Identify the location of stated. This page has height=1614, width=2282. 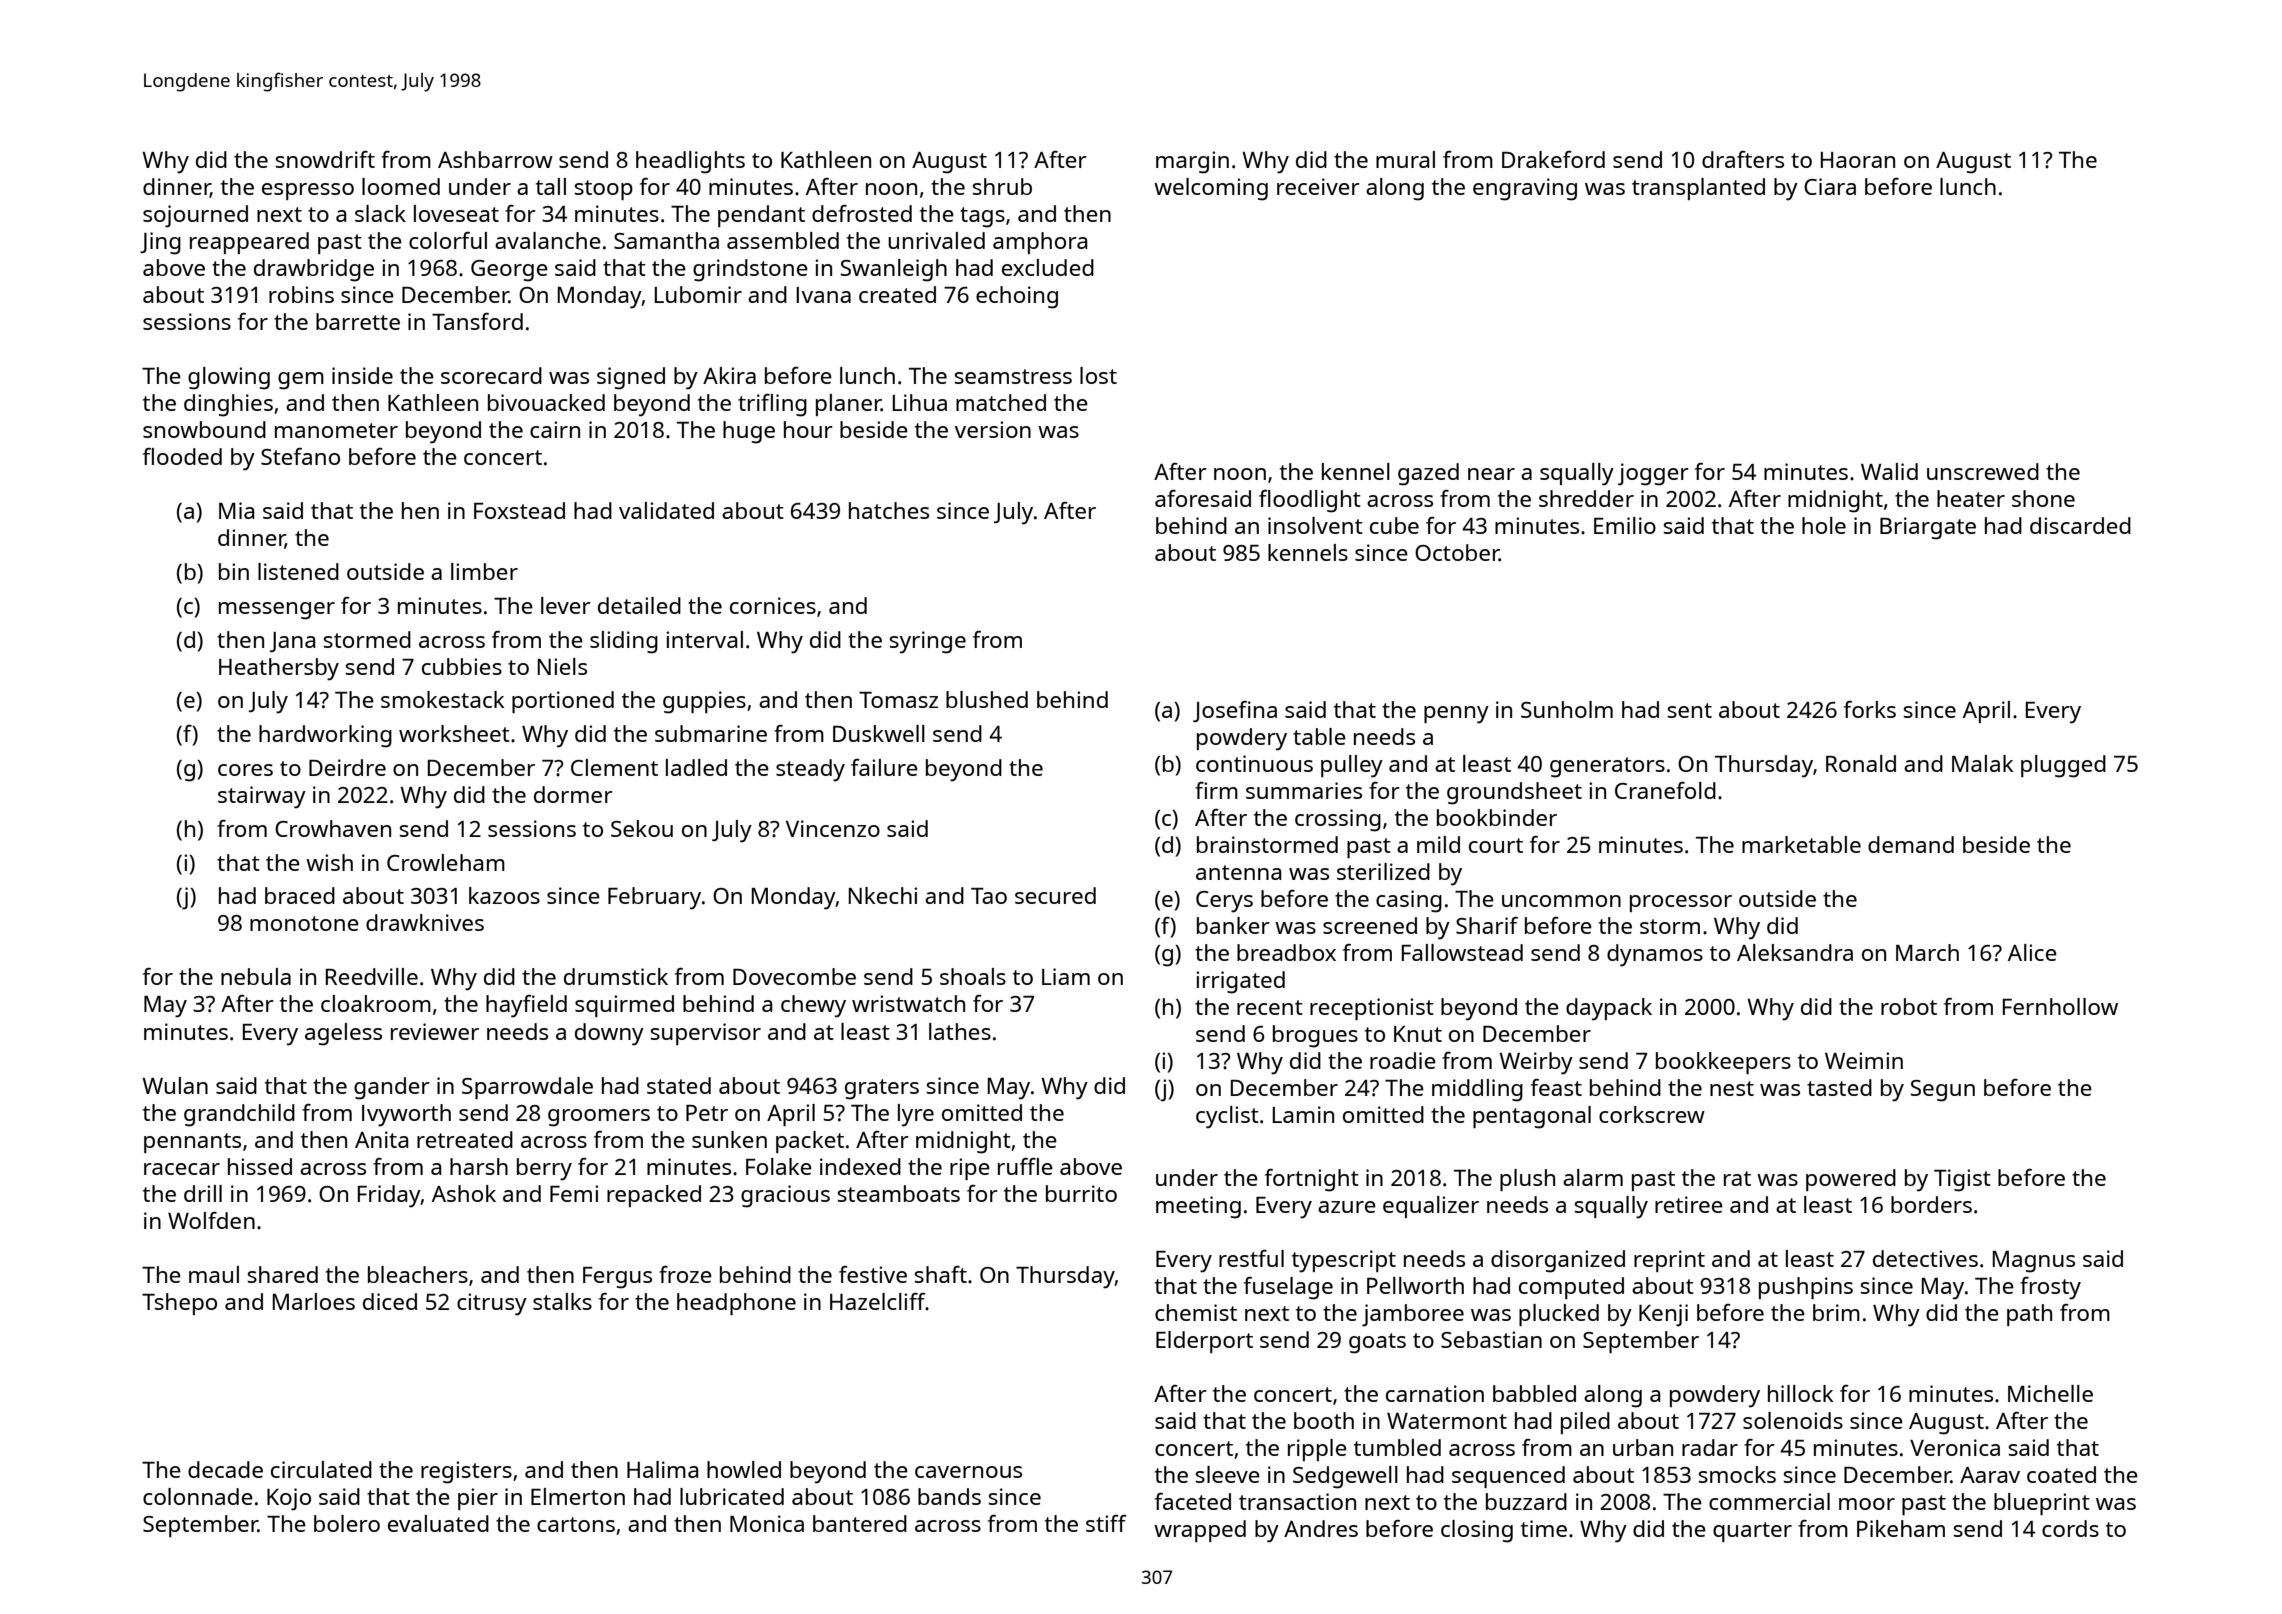
(679, 1085).
